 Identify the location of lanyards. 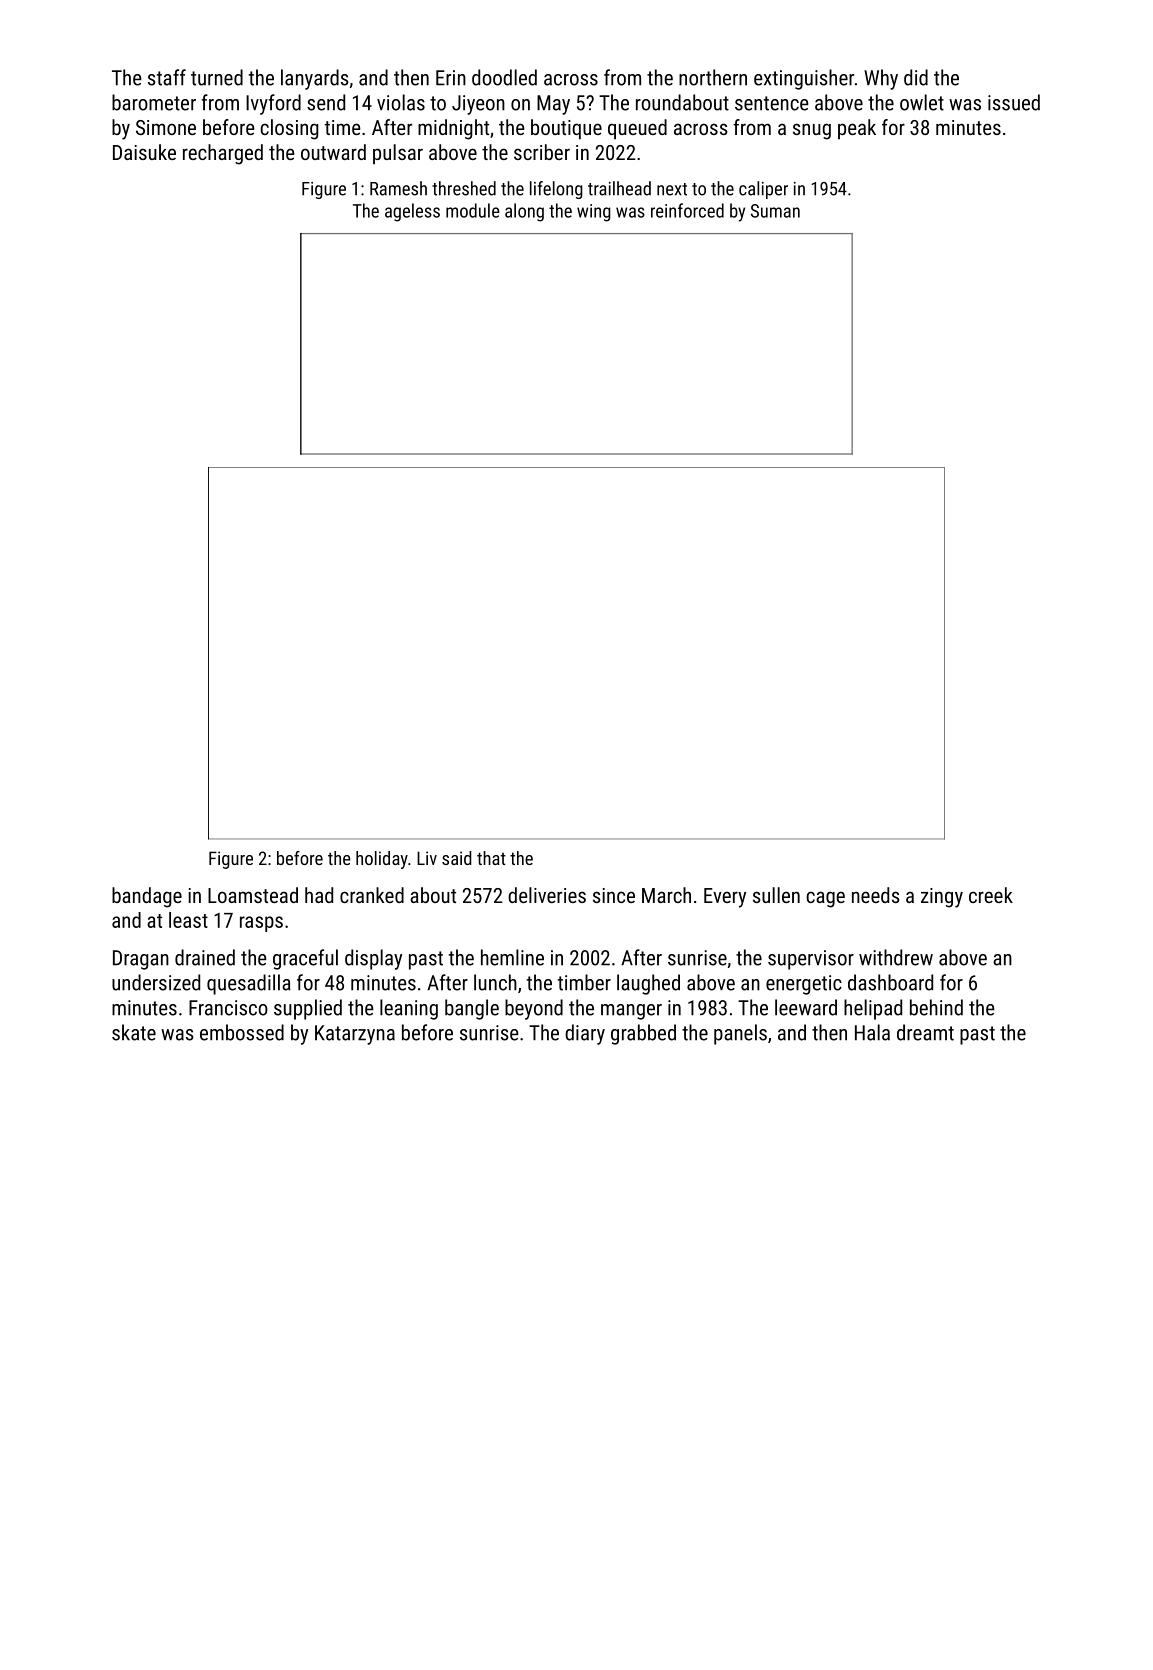
(315, 79).
